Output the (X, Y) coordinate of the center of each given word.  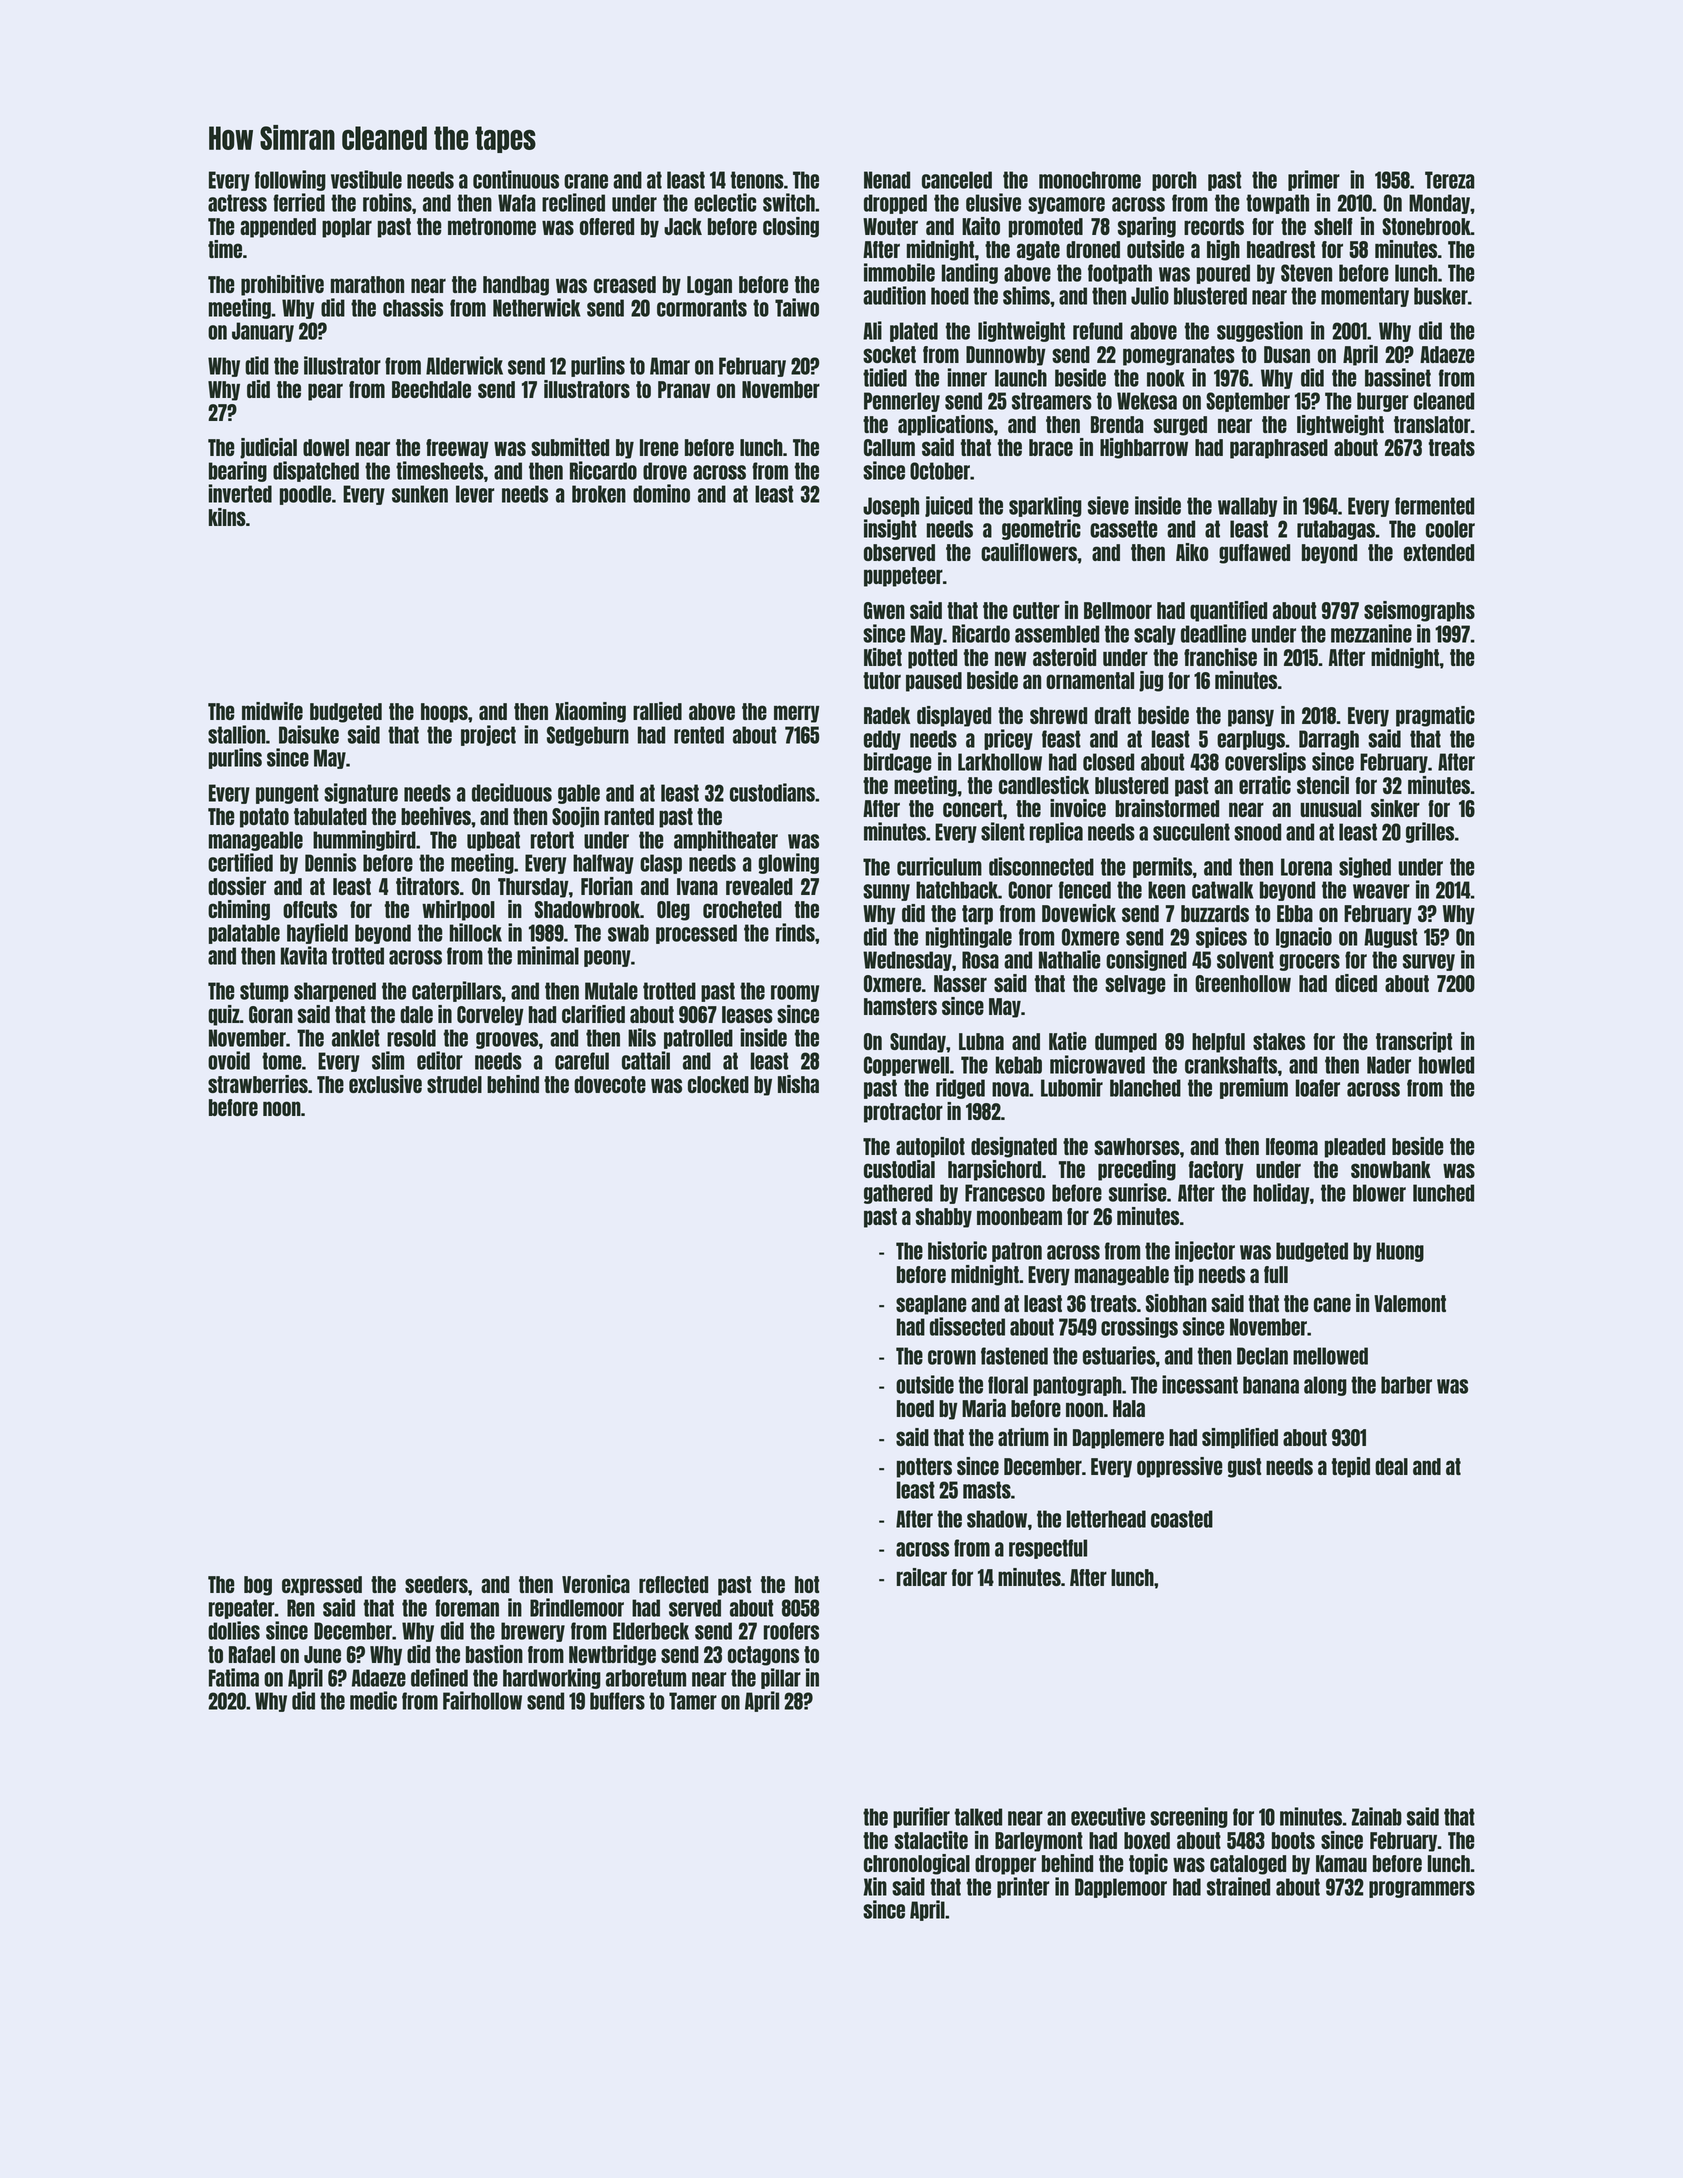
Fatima (234, 1677)
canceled (957, 180)
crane (586, 181)
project (488, 735)
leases (747, 1014)
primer (1314, 180)
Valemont (1410, 1303)
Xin (875, 1886)
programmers (1422, 1889)
